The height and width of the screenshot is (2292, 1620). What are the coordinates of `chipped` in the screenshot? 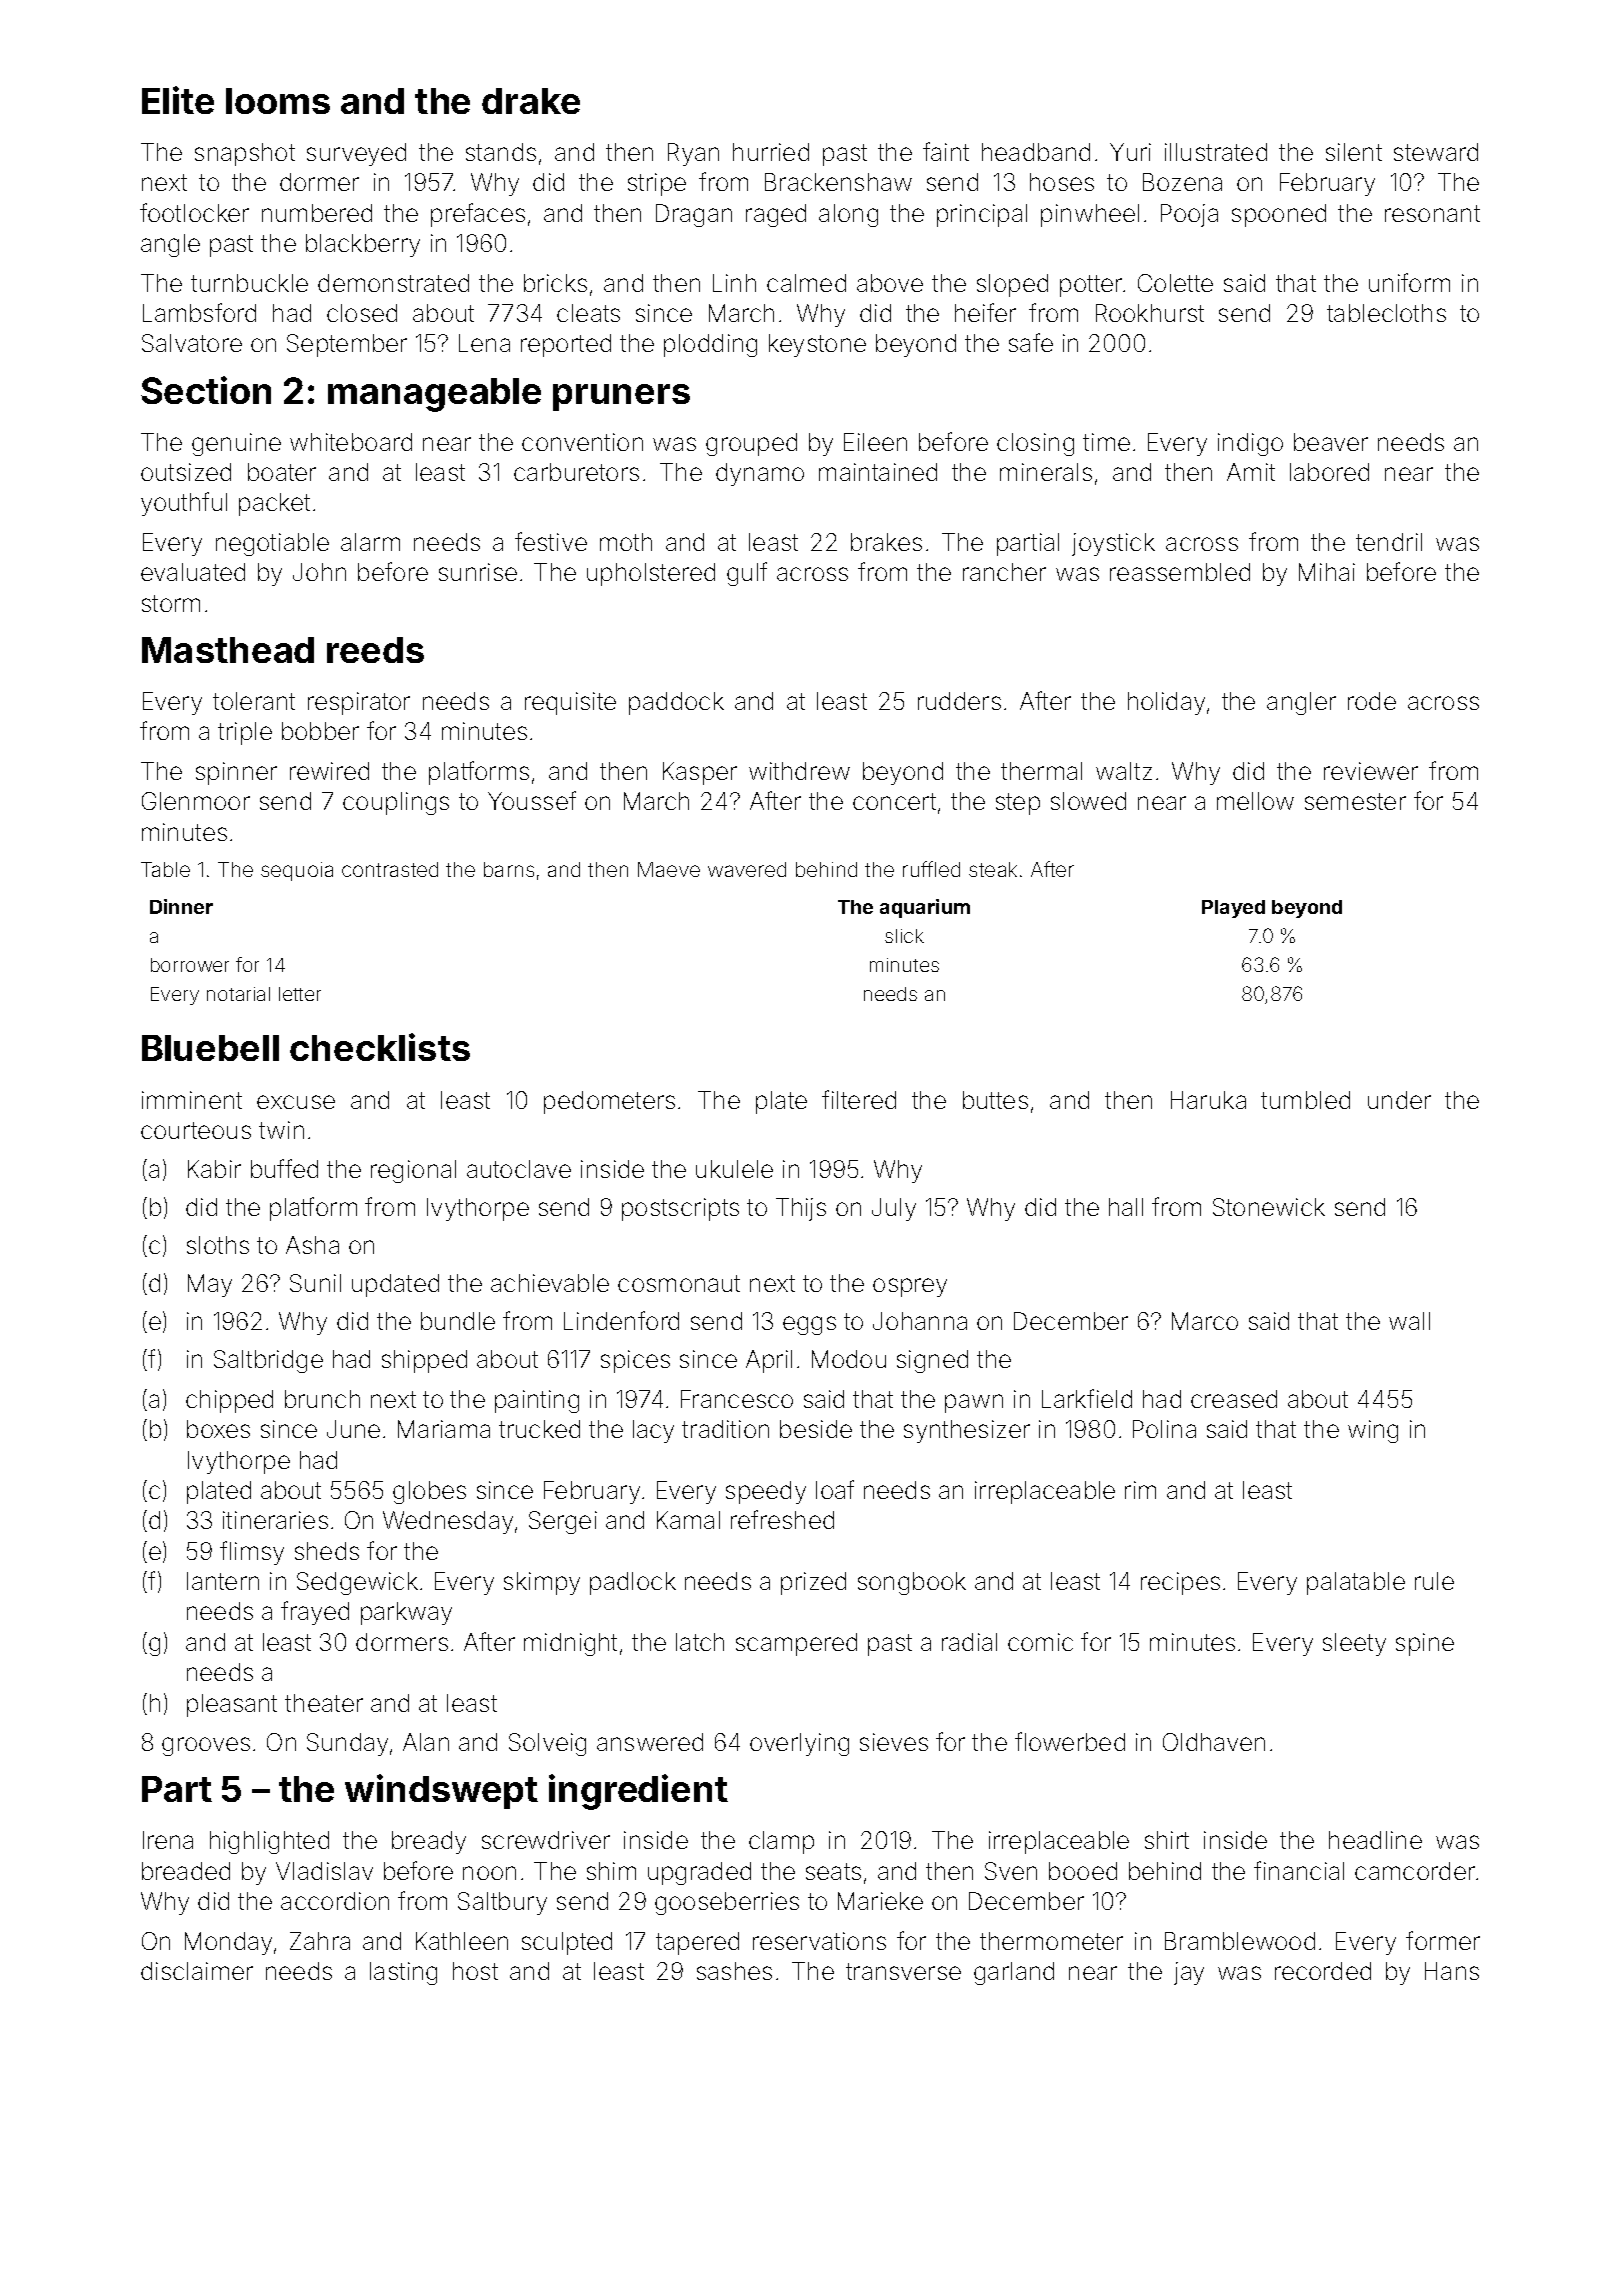 It's located at (229, 1401).
